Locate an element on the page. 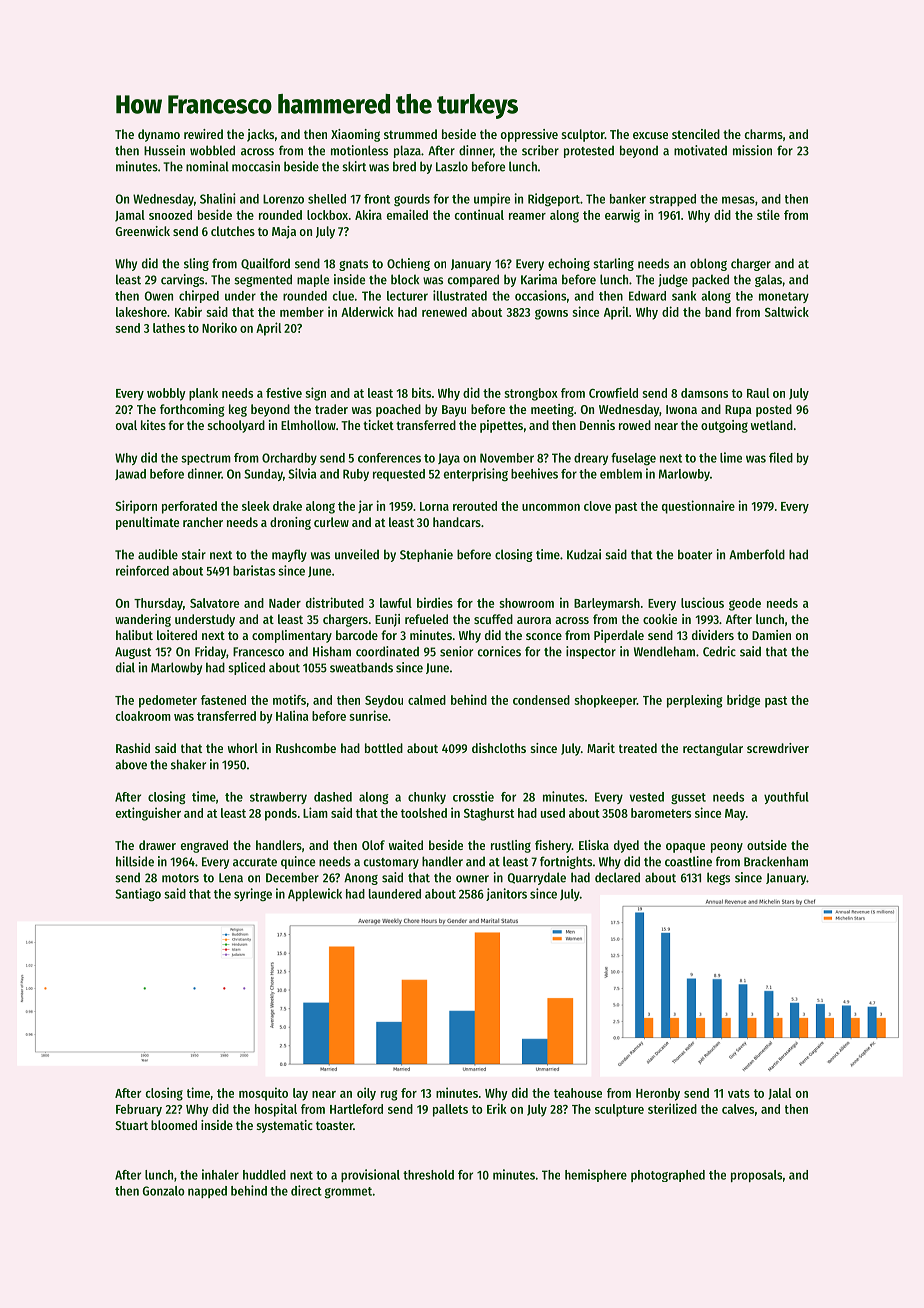 This document has height=1308, width=924. umpire is located at coordinates (492, 199).
